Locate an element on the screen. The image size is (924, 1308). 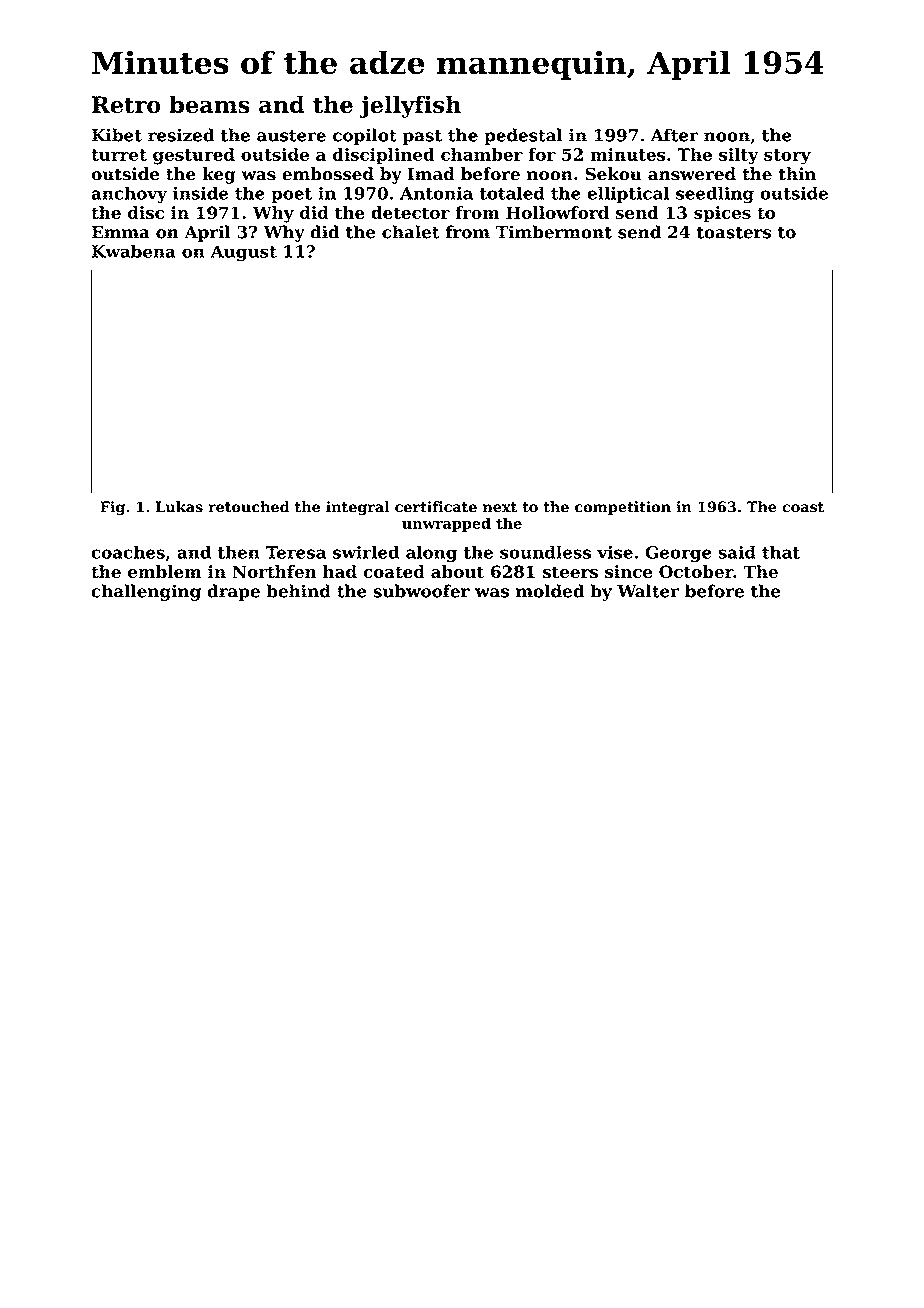
anchovy is located at coordinates (129, 195).
